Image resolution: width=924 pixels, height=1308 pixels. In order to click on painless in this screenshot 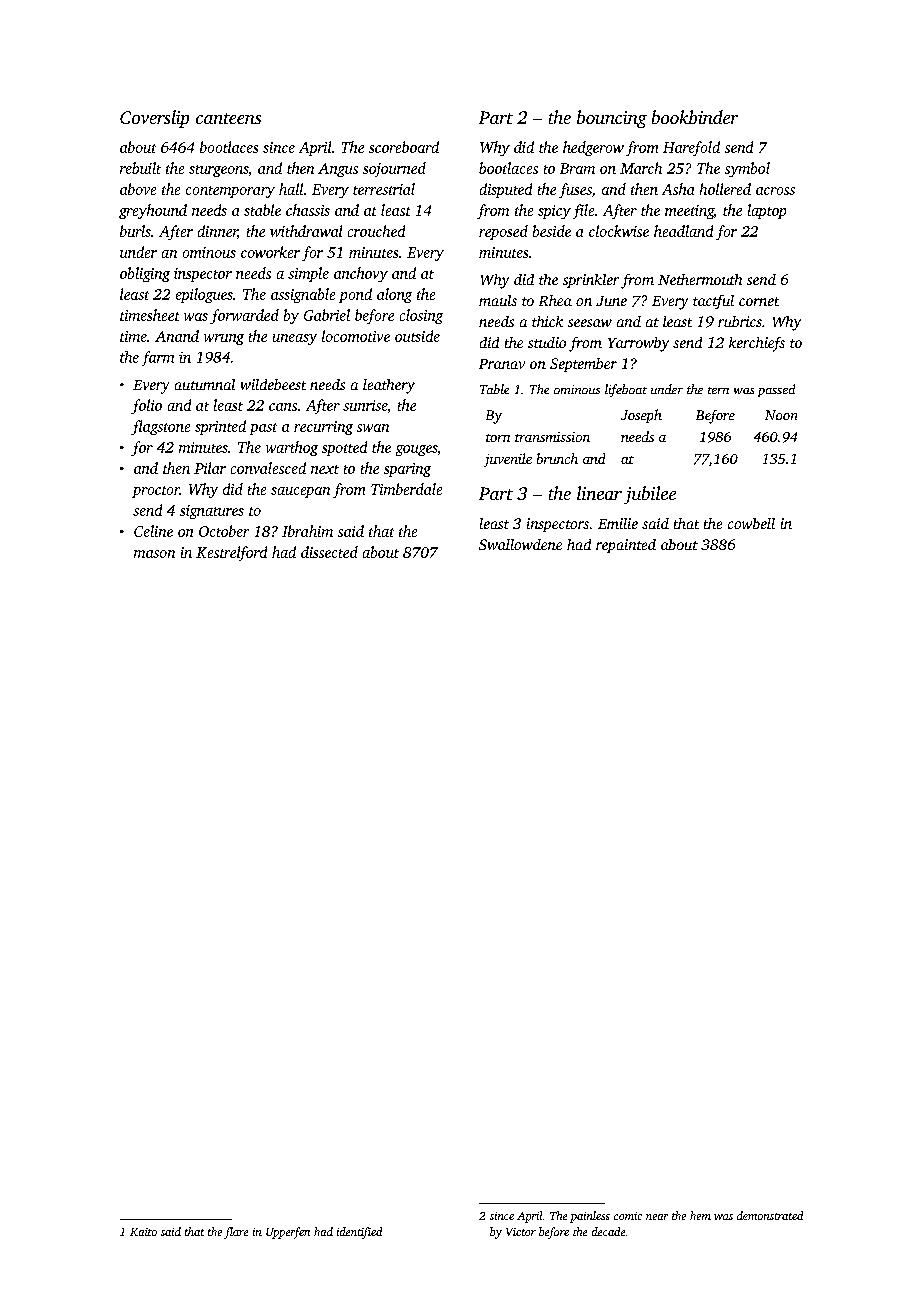, I will do `click(590, 1217)`.
